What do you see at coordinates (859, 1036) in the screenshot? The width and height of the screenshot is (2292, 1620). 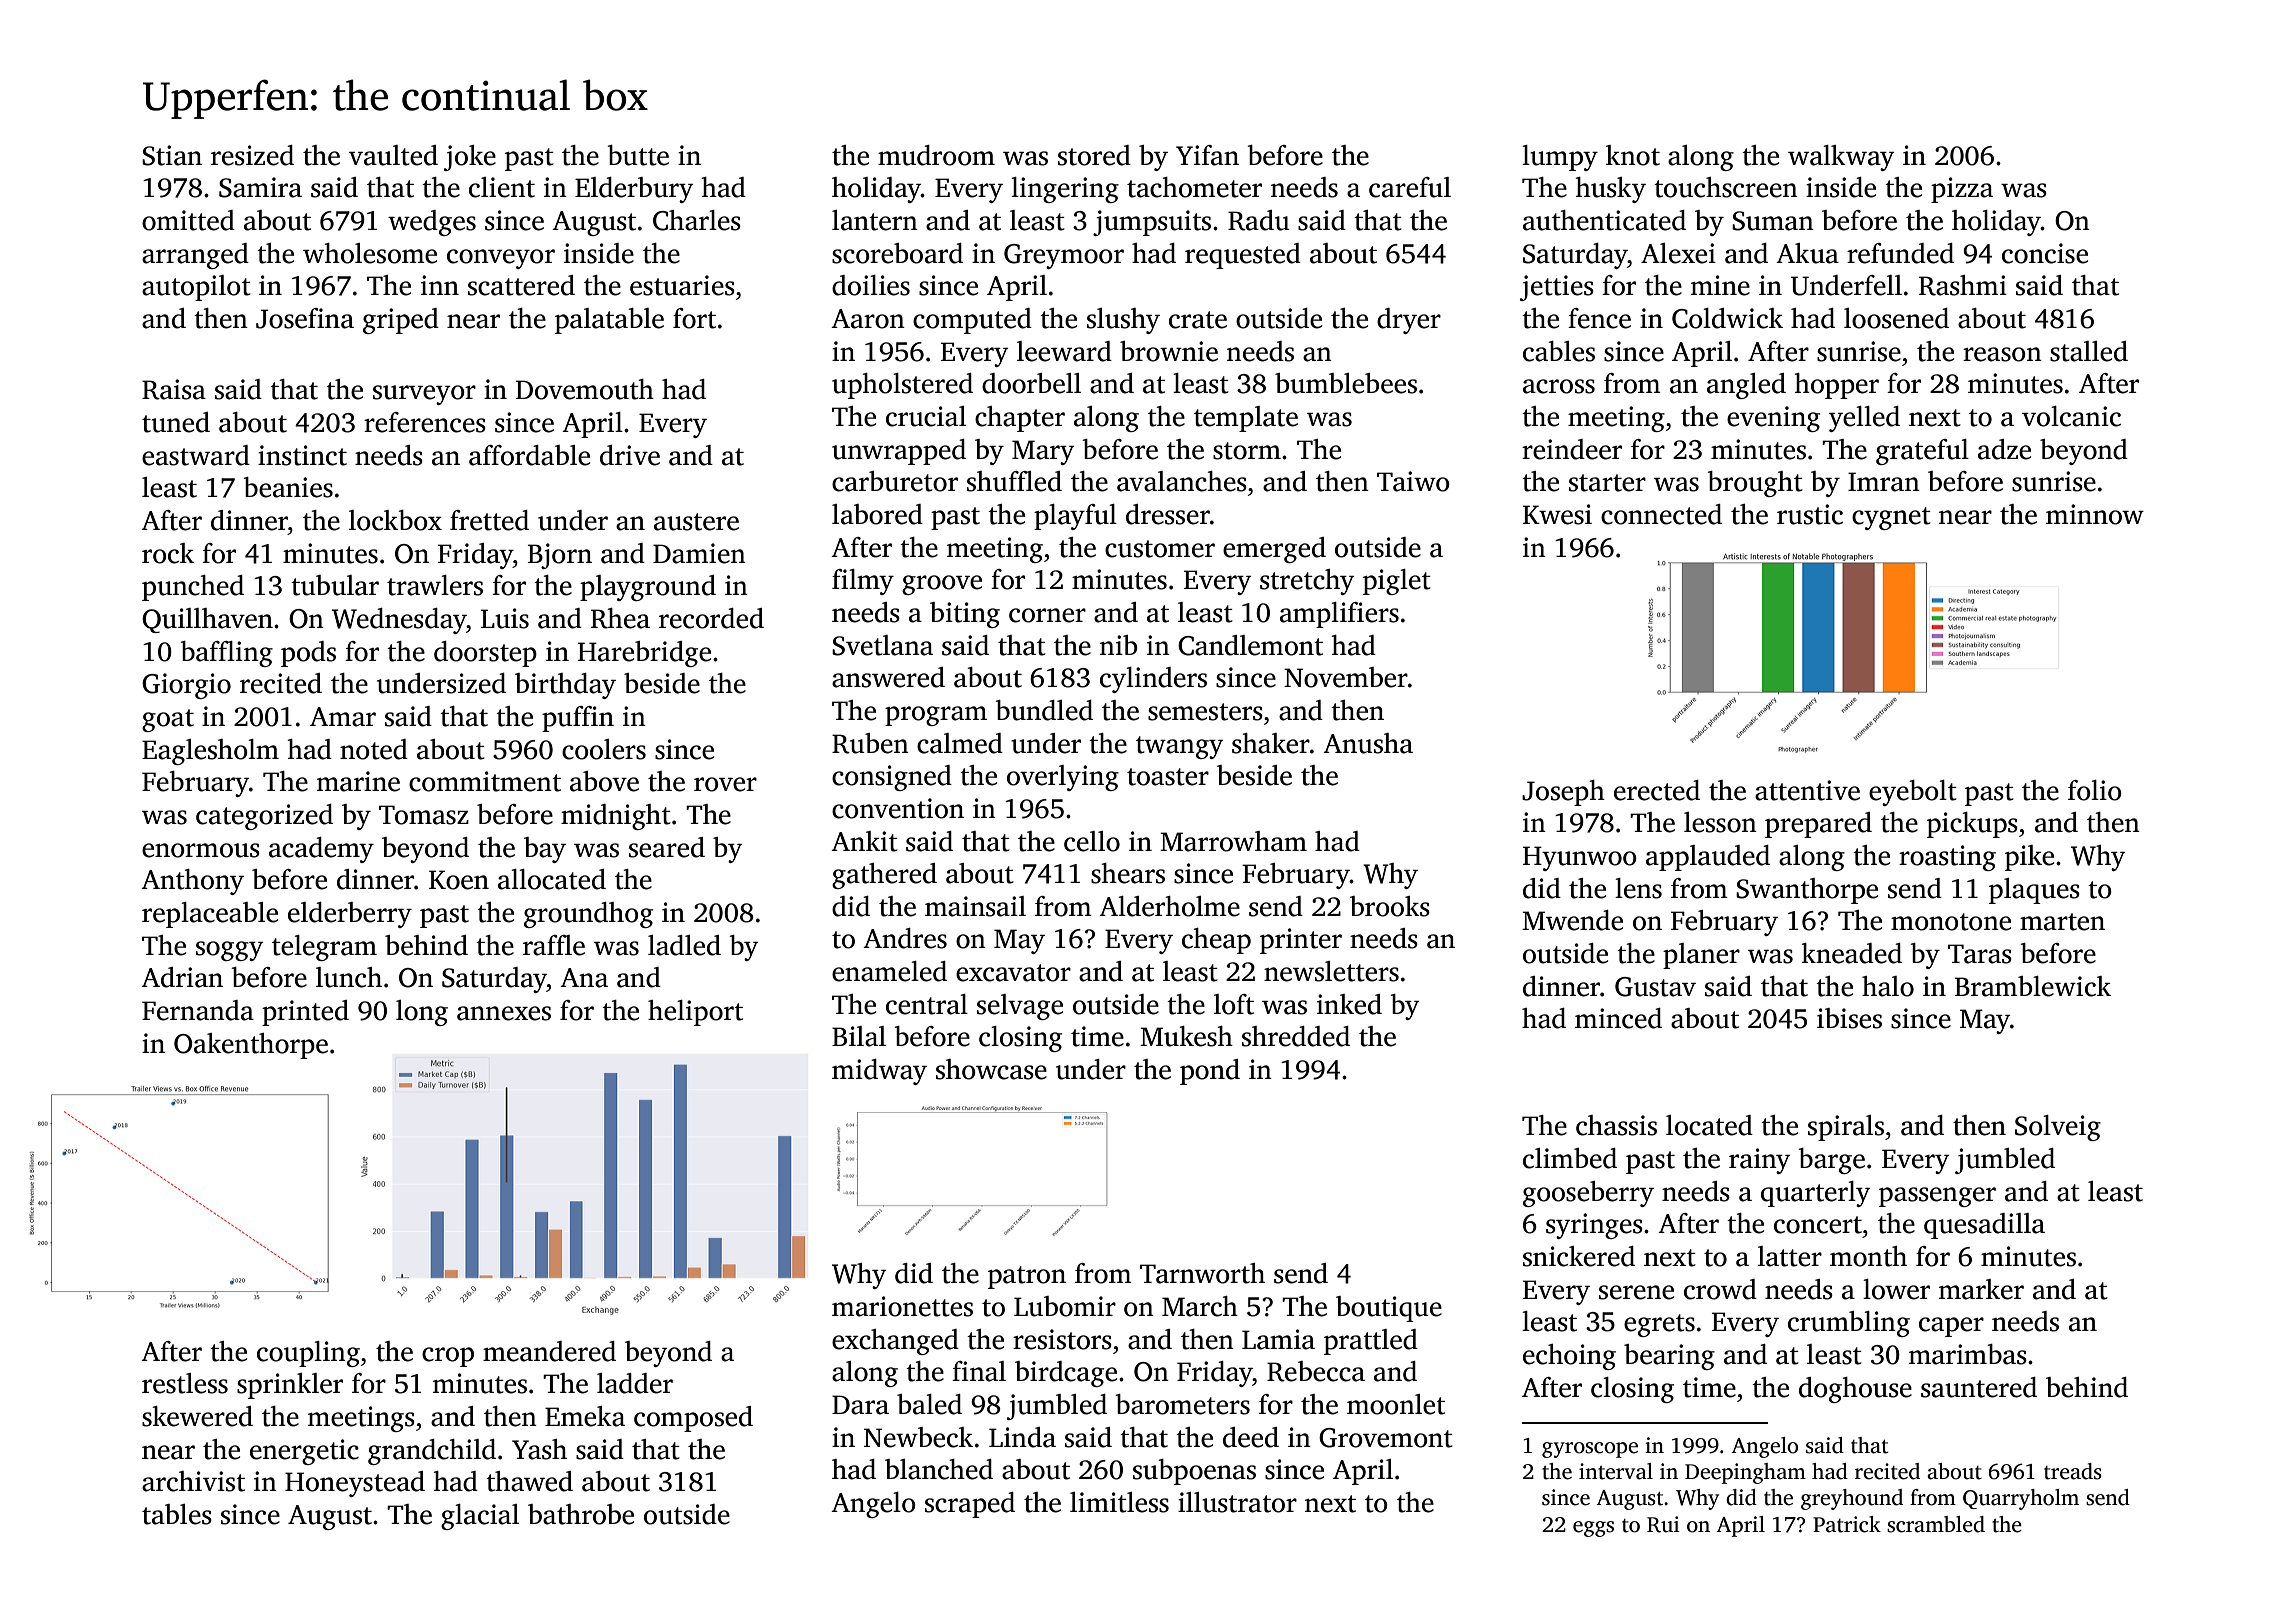 I see `Bilal` at bounding box center [859, 1036].
